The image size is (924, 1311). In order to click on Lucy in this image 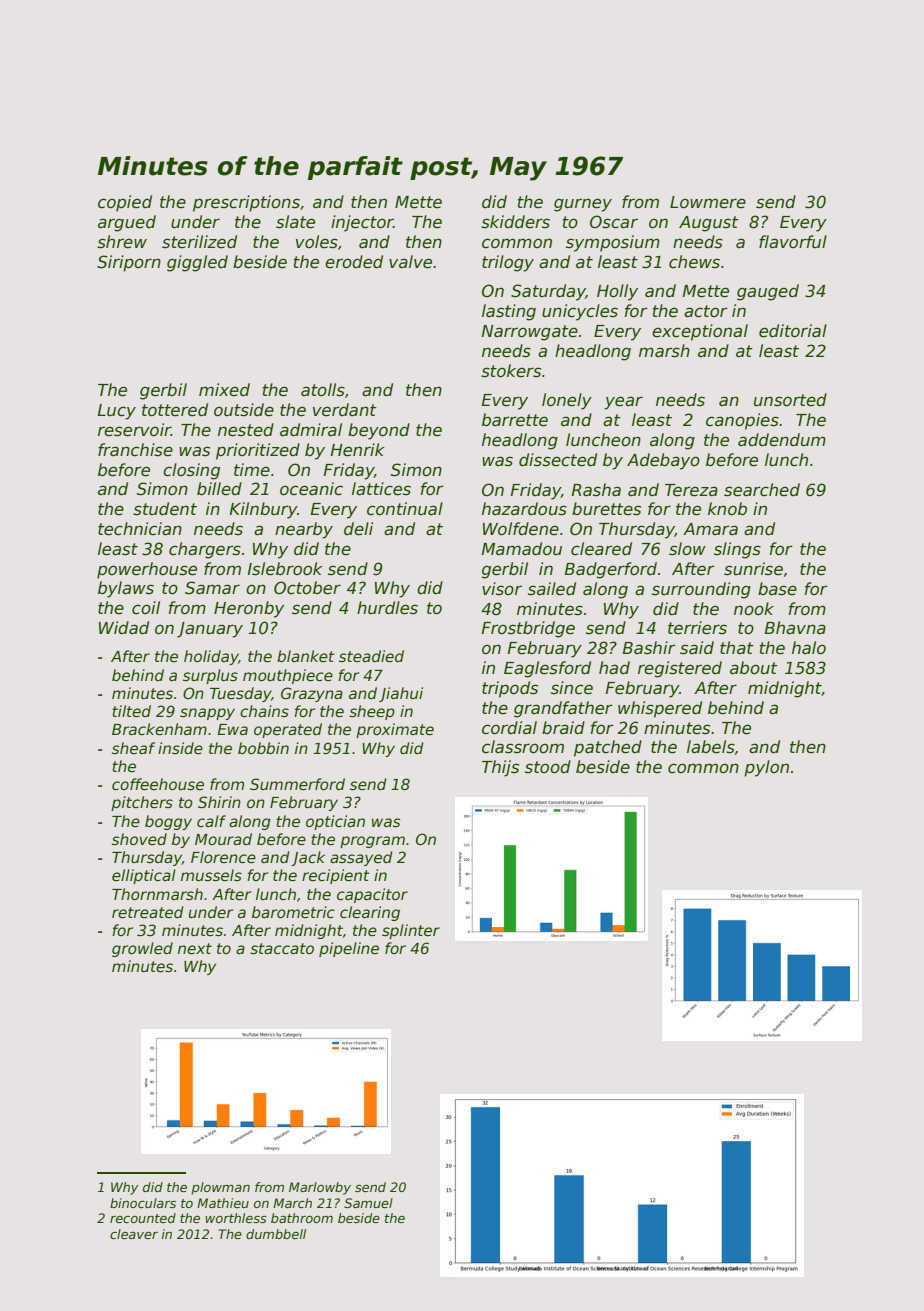, I will do `click(117, 412)`.
